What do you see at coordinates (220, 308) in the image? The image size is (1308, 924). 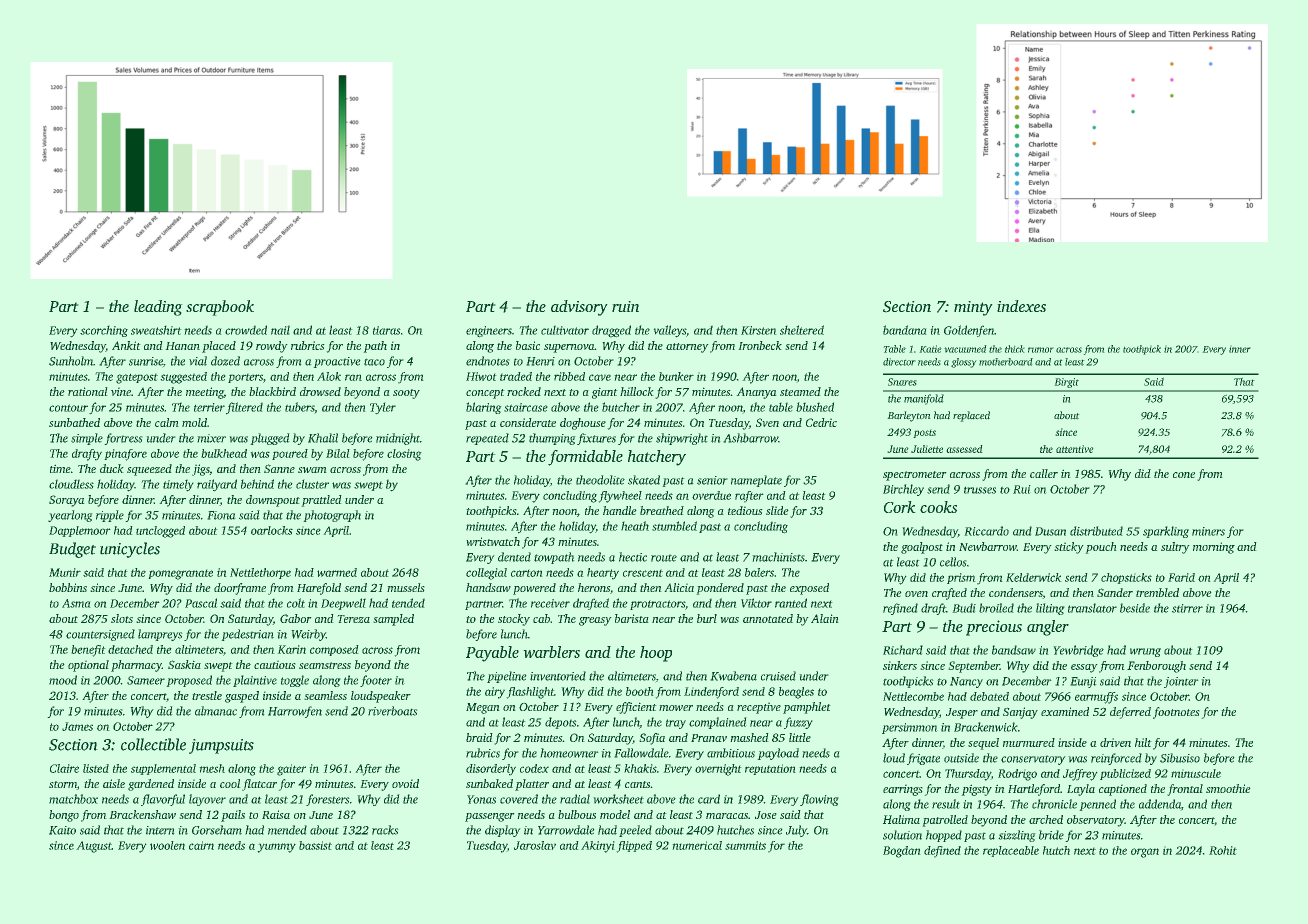 I see `scrapbook` at bounding box center [220, 308].
